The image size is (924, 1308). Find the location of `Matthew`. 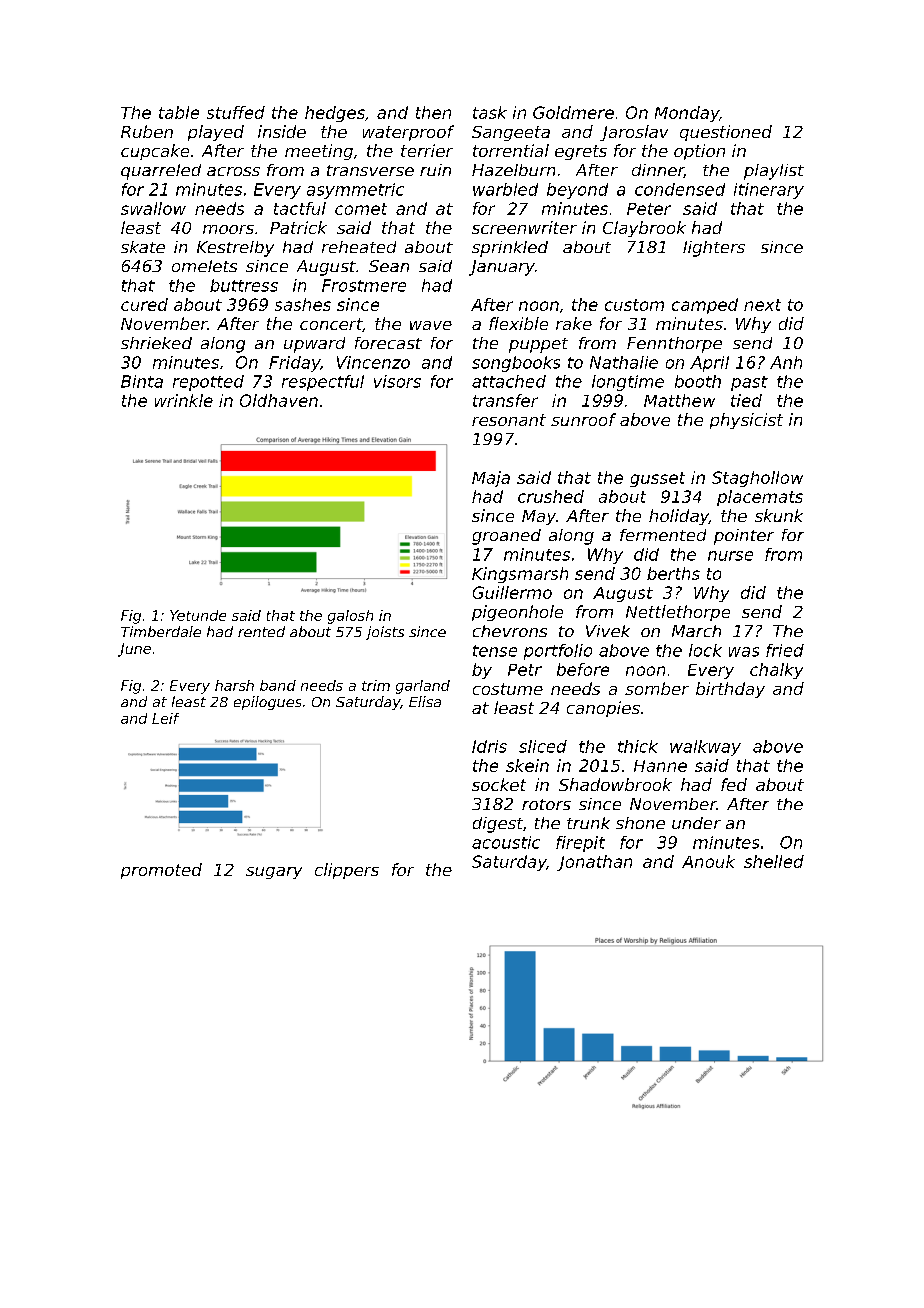

Matthew is located at coordinates (679, 400).
